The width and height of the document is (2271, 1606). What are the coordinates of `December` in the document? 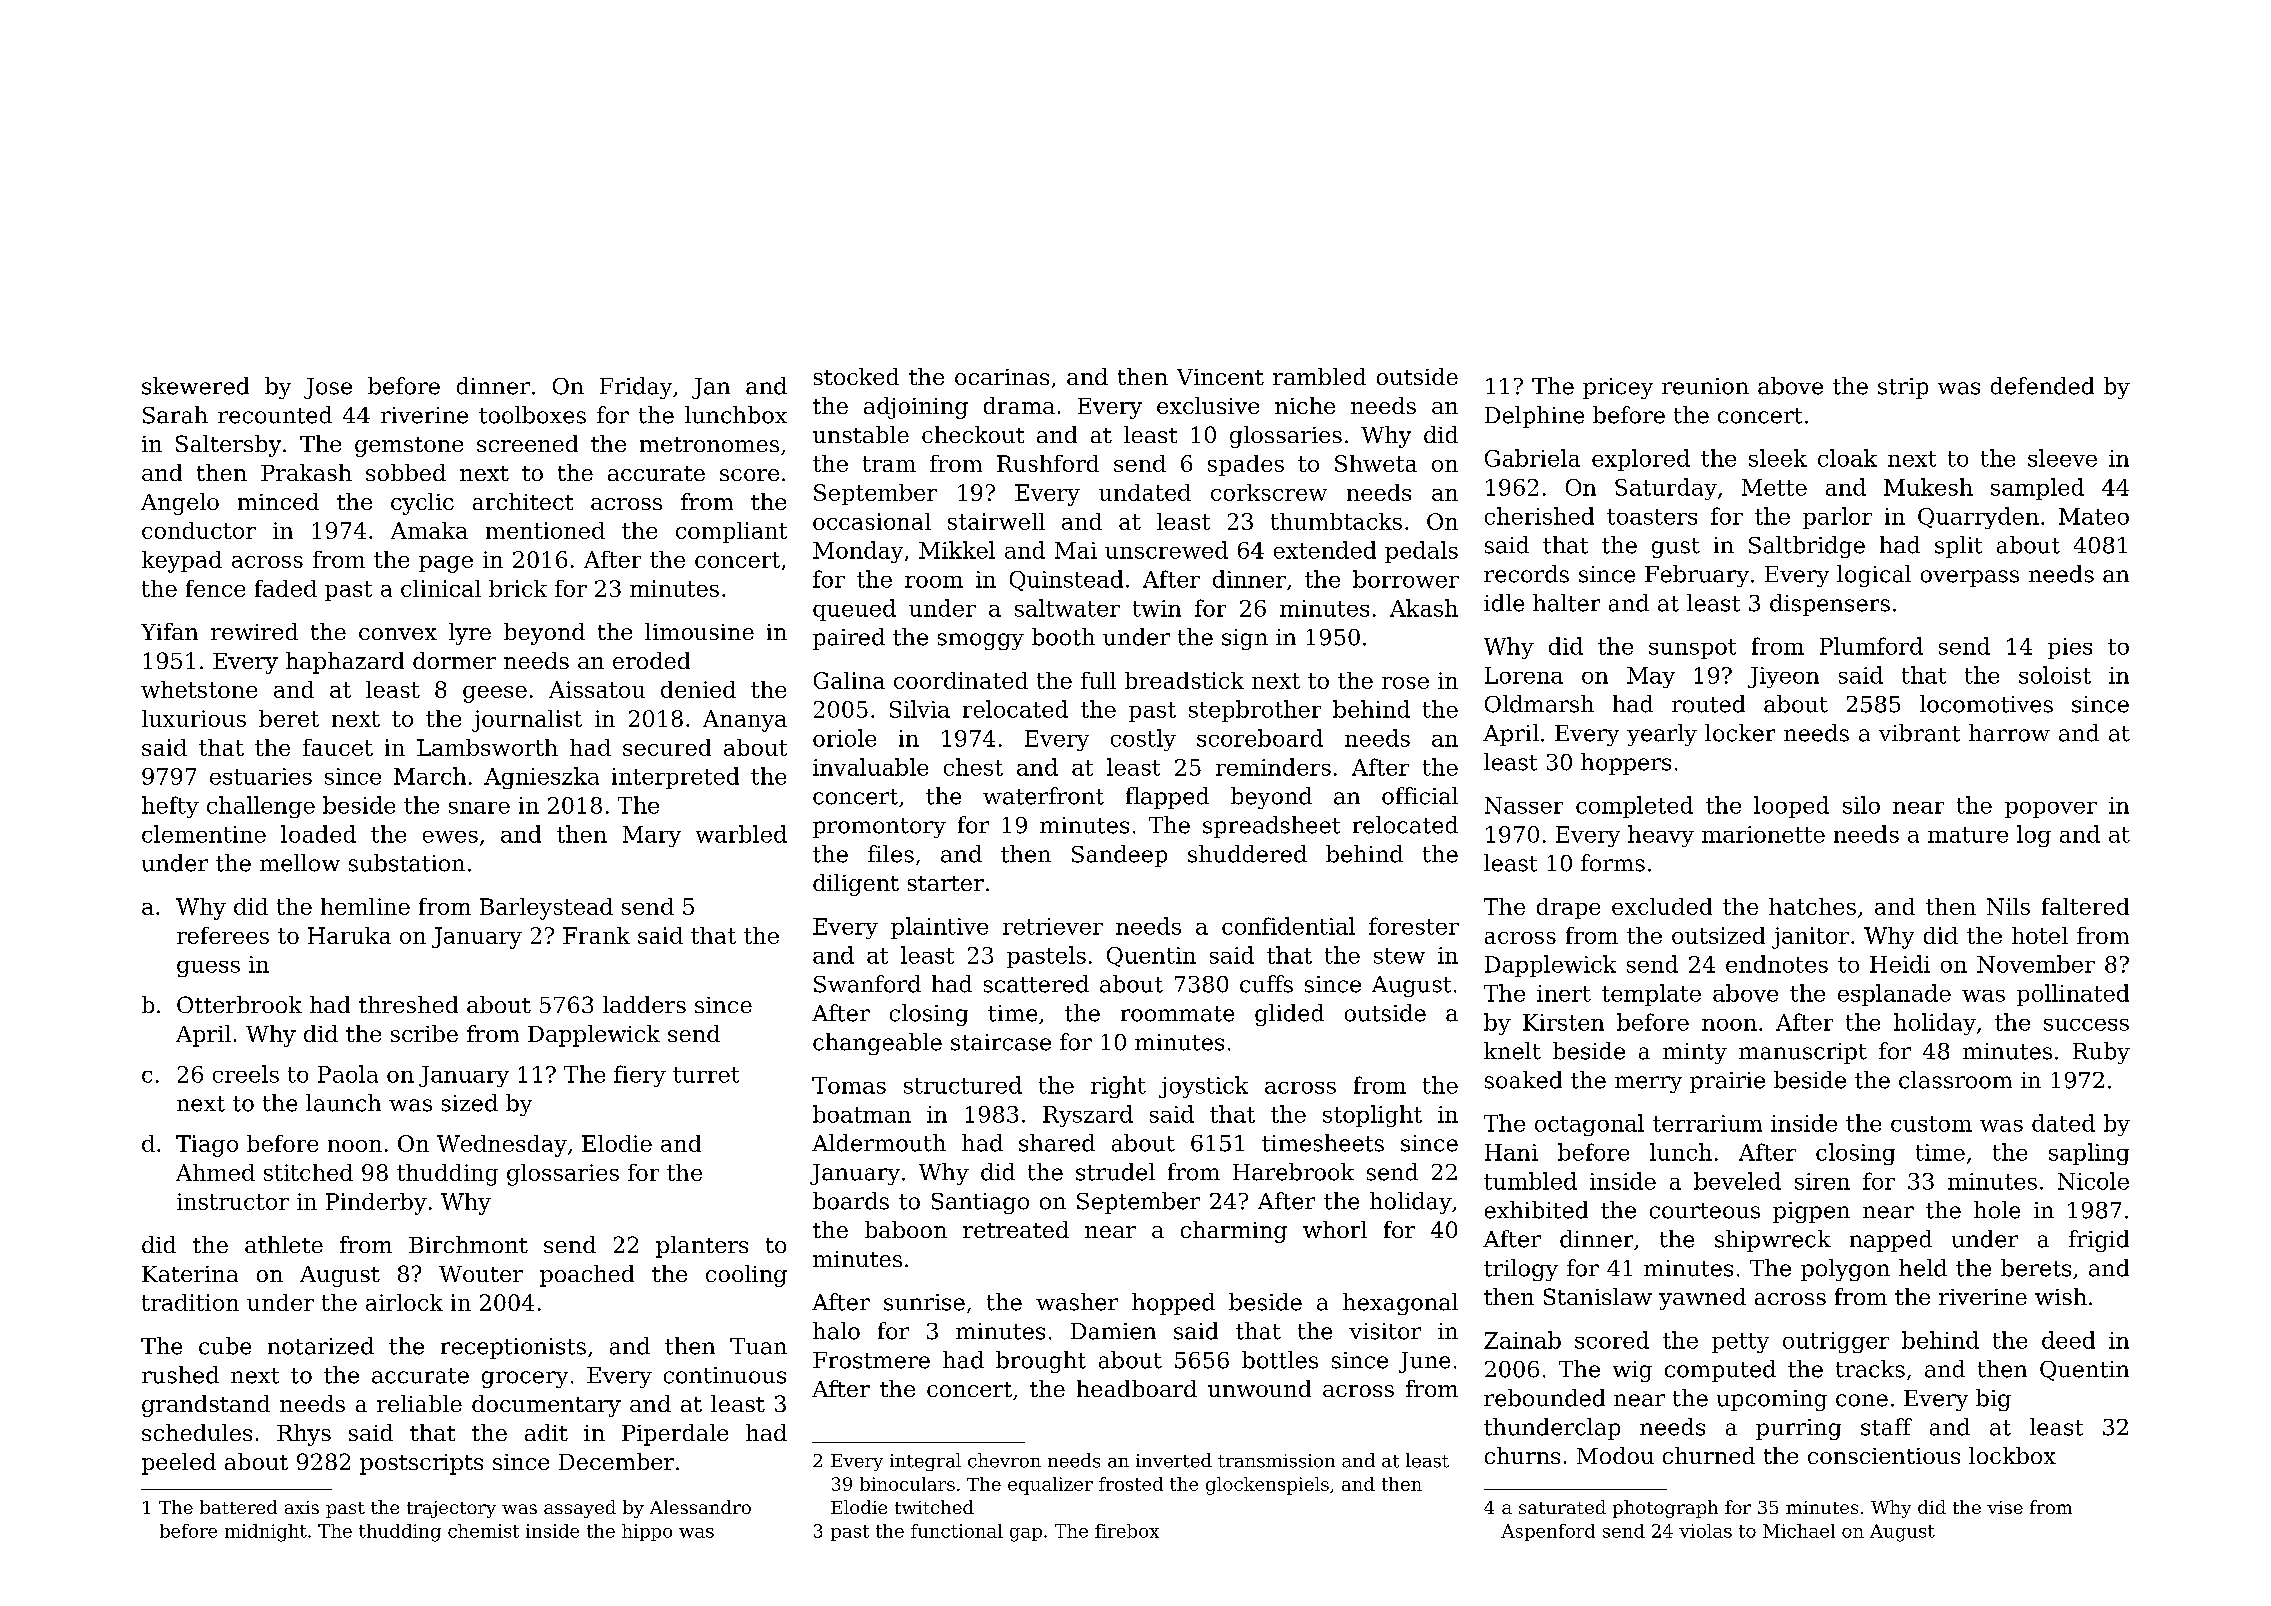 It's located at (616, 1461).
